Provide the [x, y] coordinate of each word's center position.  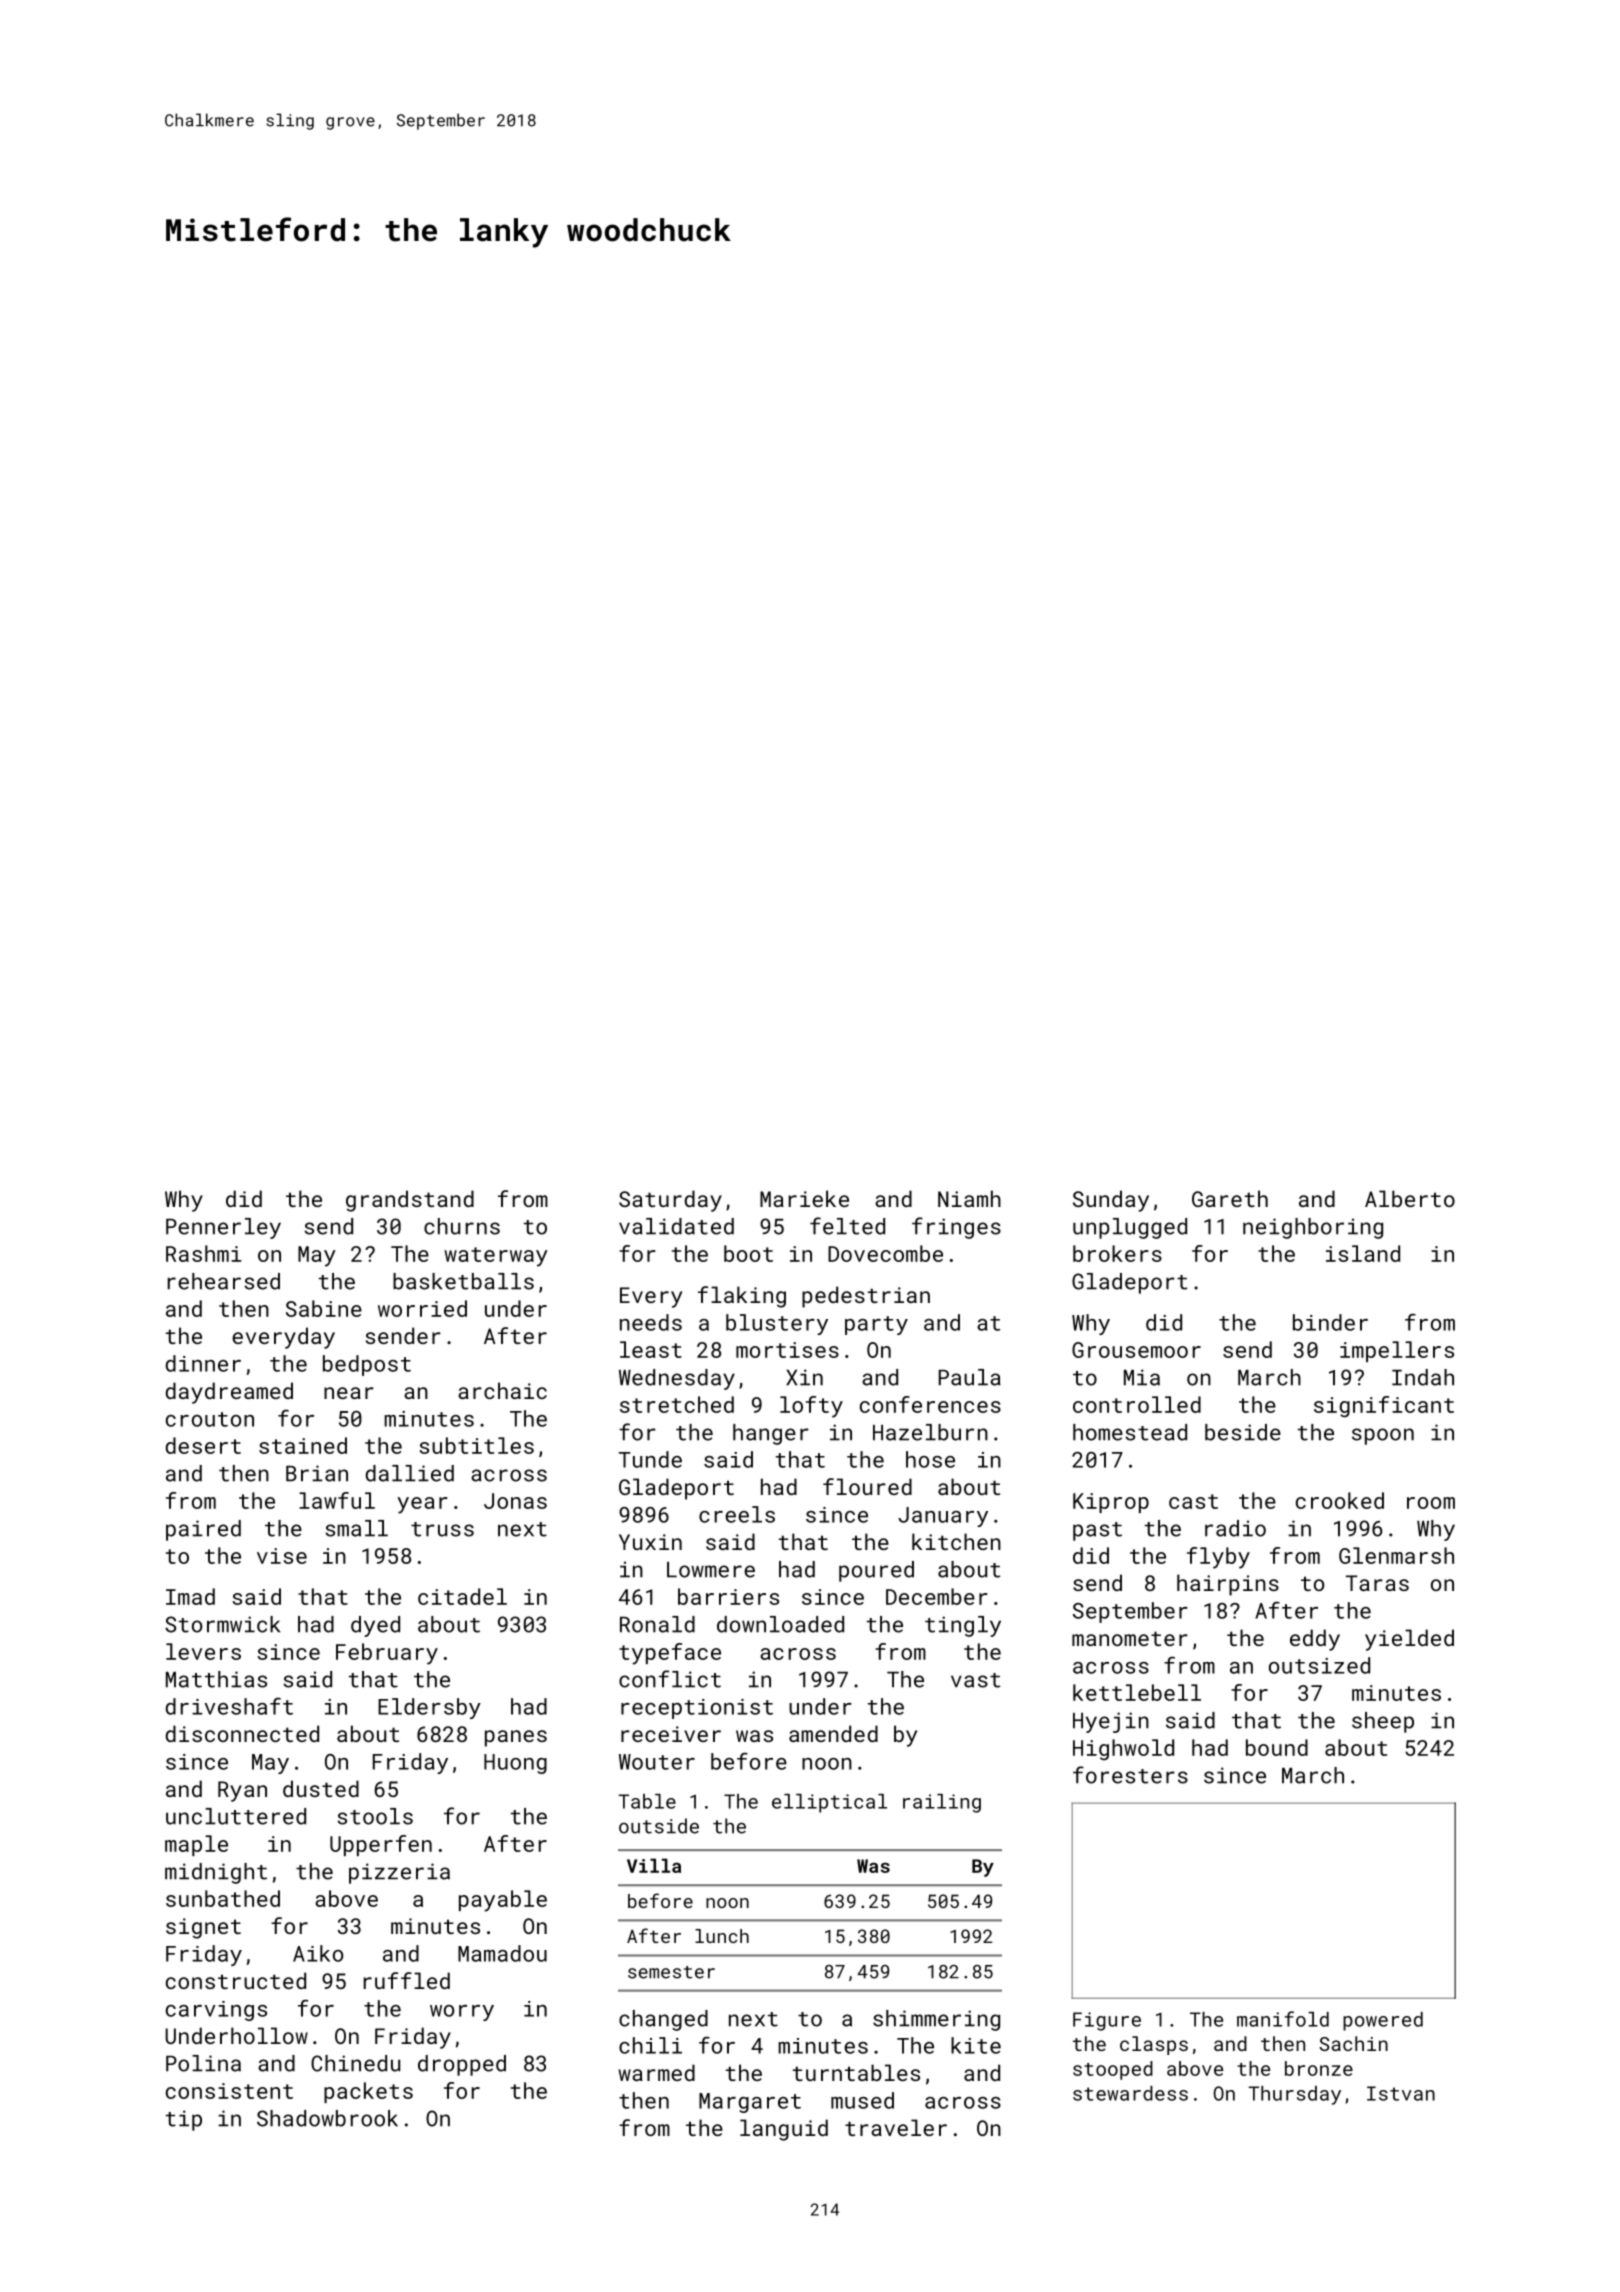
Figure [1107, 2021]
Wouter [657, 1762]
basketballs [463, 1281]
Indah [1423, 1377]
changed [663, 2020]
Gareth [1230, 1198]
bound [1277, 1747]
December [937, 1596]
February [387, 1654]
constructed [236, 1980]
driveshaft [229, 1706]
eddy [1315, 1640]
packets [368, 2092]
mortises [787, 1350]
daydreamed [229, 1393]
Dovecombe [885, 1253]
